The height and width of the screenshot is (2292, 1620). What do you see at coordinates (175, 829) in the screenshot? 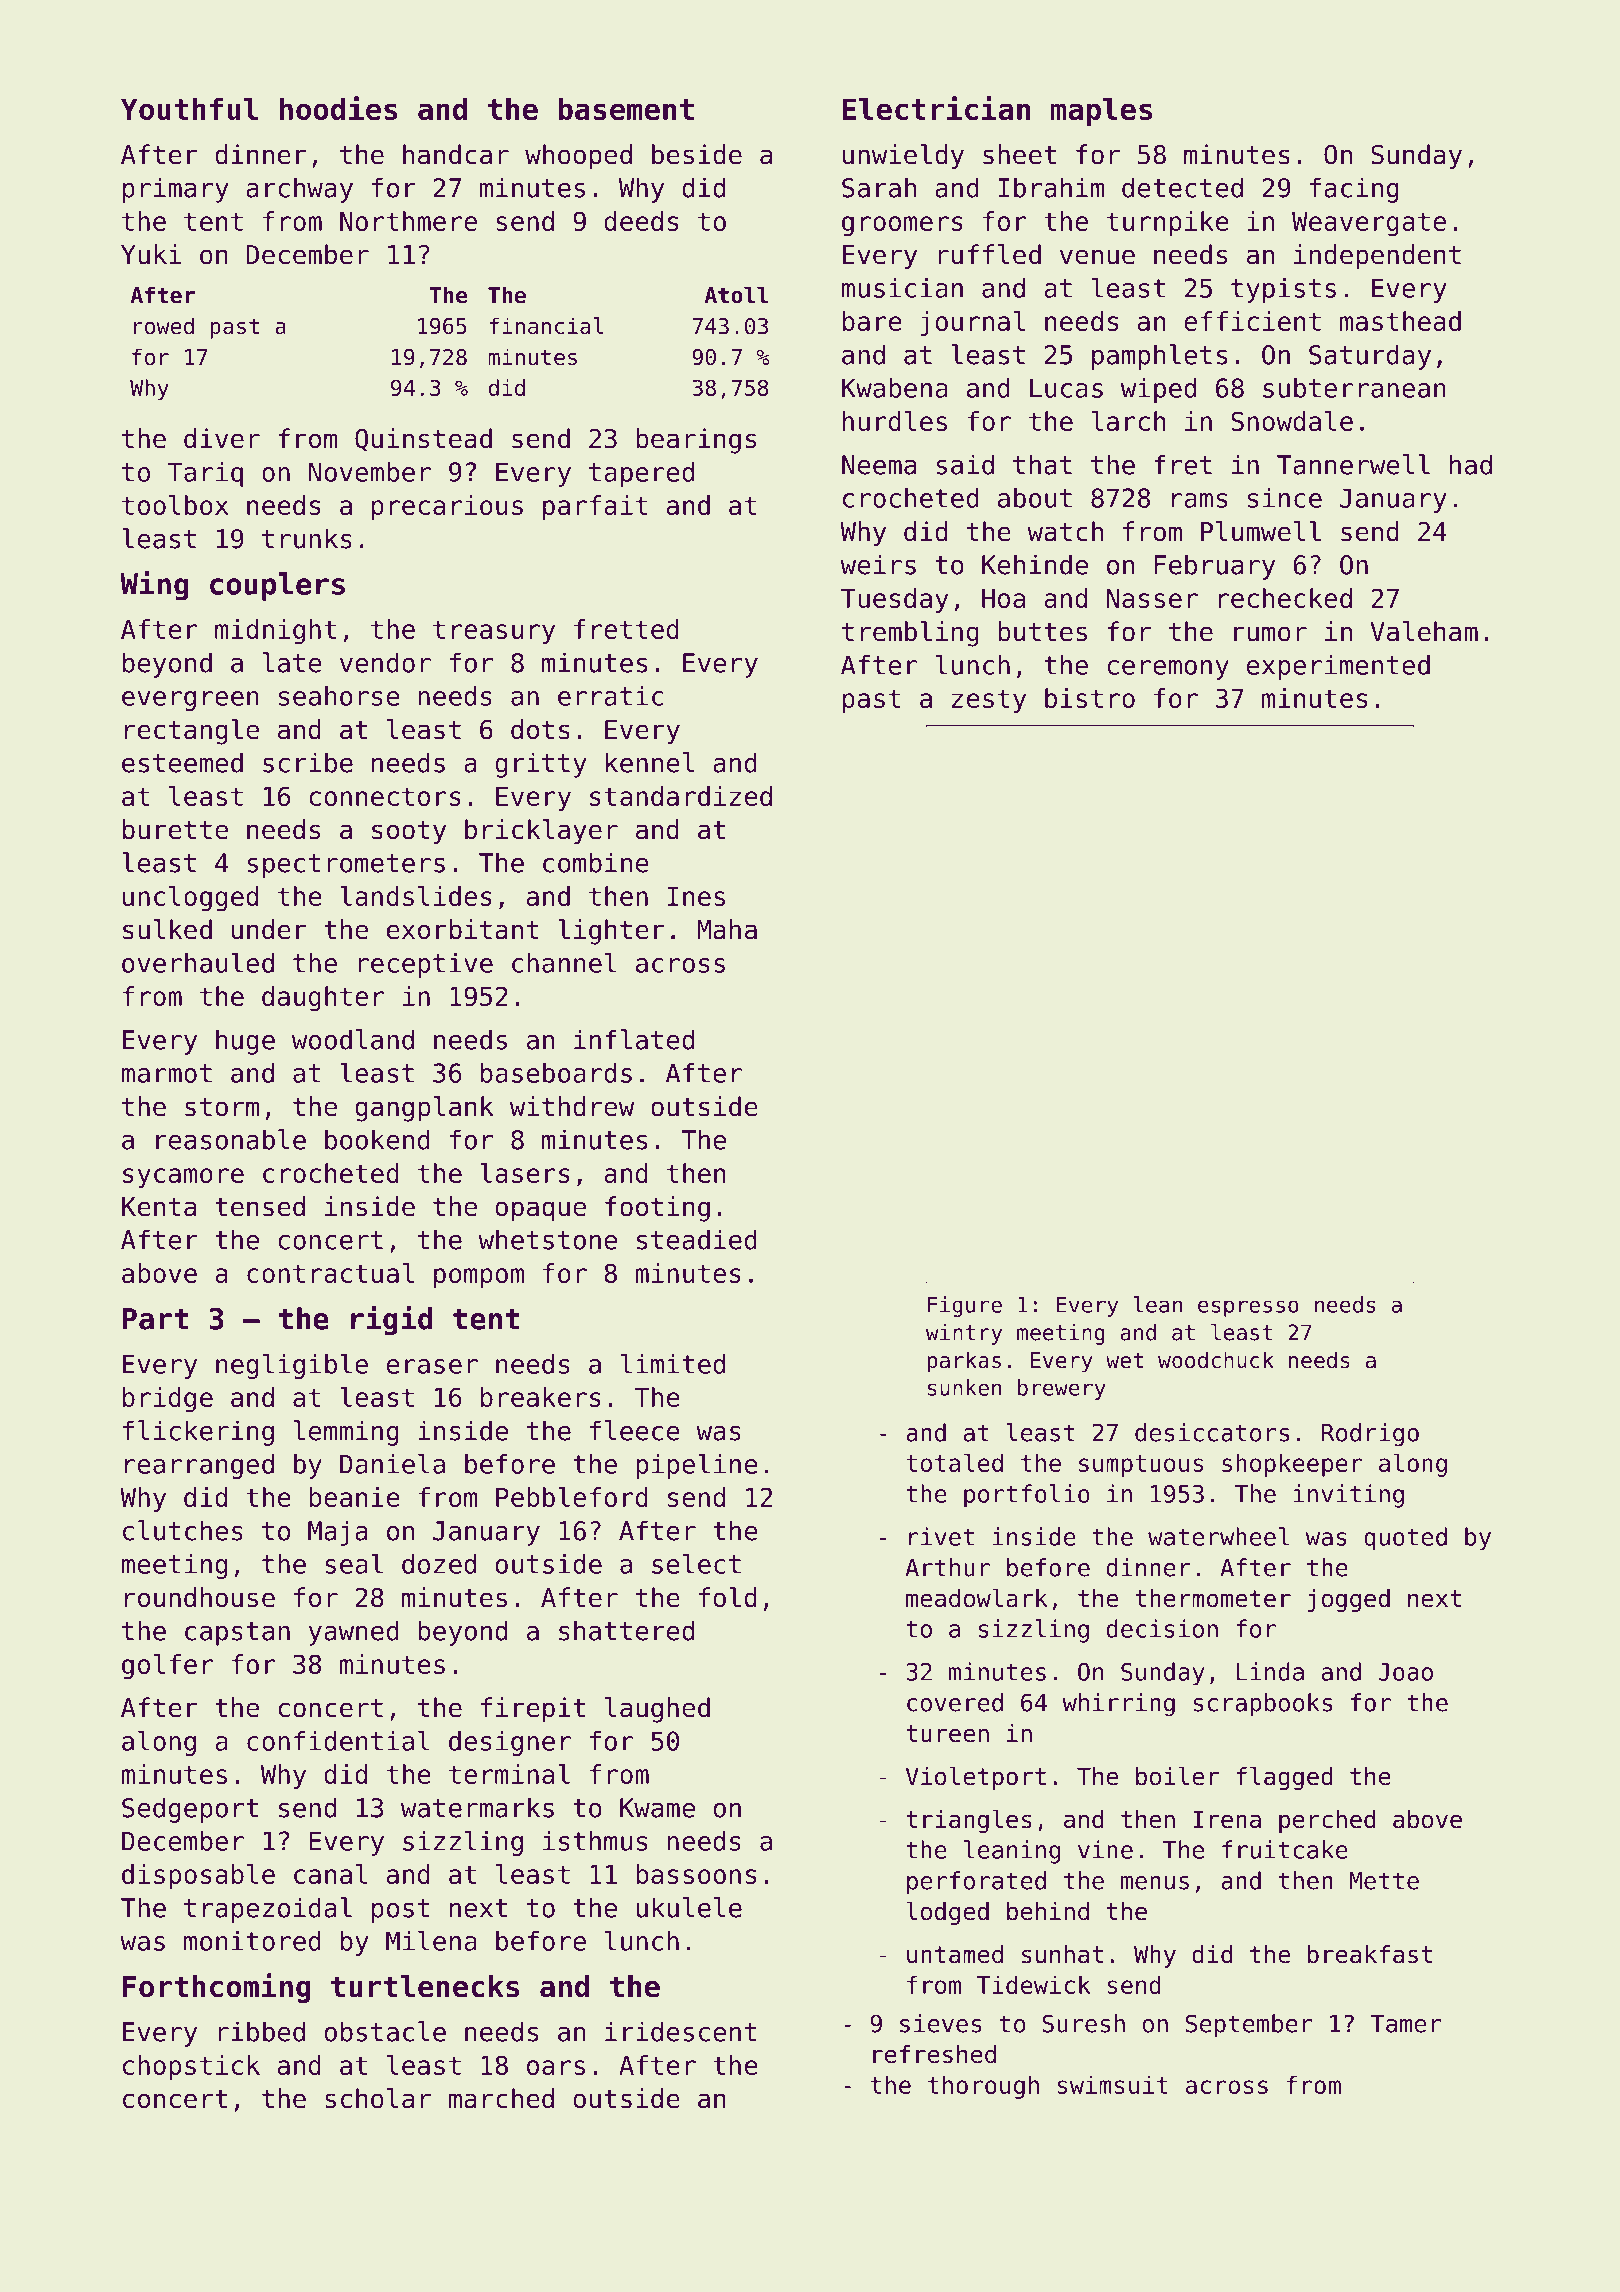
I see `burette` at bounding box center [175, 829].
